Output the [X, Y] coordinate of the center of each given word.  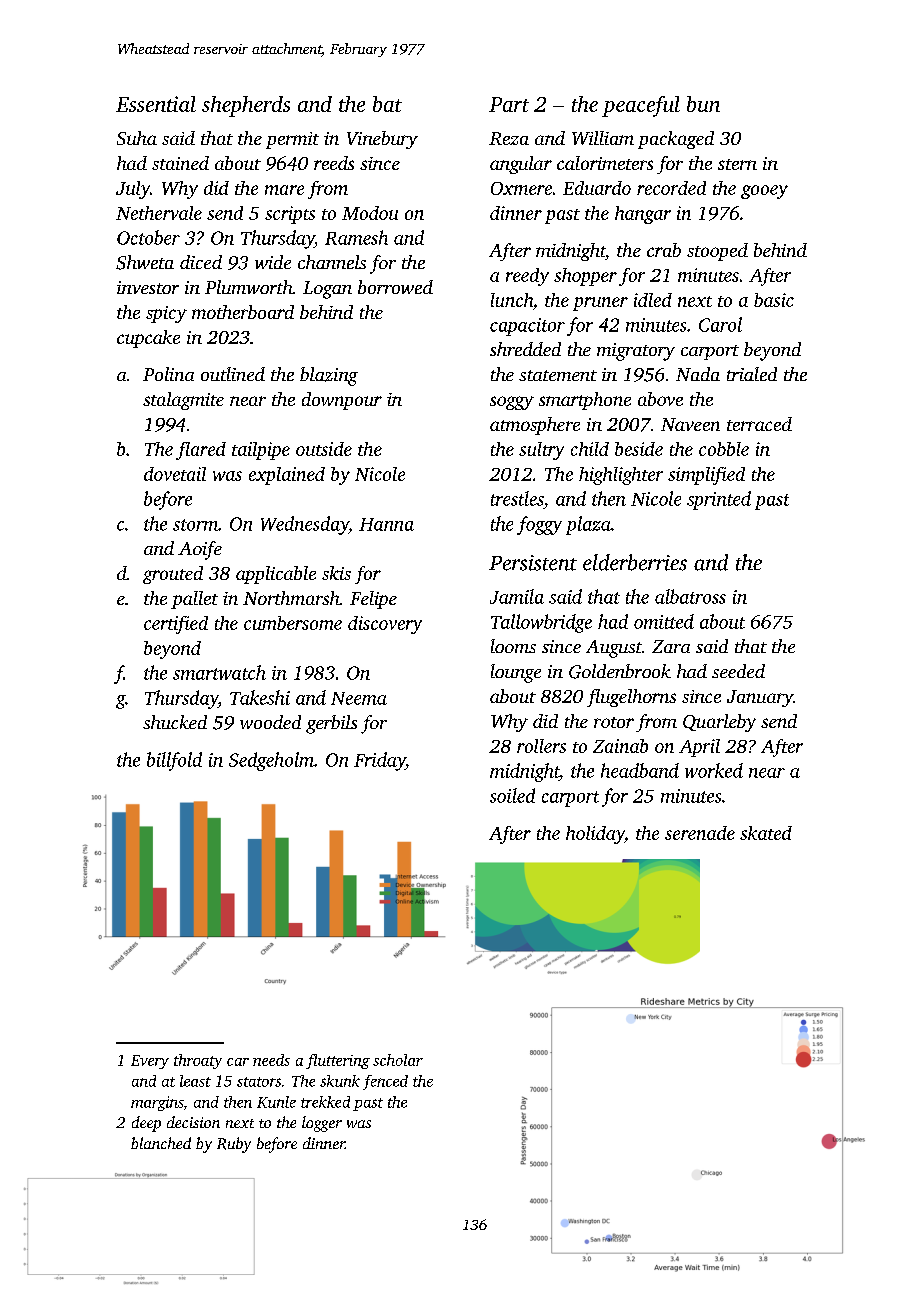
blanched [161, 1143]
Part [509, 104]
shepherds [246, 106]
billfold [174, 761]
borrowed [395, 287]
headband [640, 770]
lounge [516, 673]
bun [703, 104]
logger [322, 1124]
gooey [764, 192]
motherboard [243, 312]
